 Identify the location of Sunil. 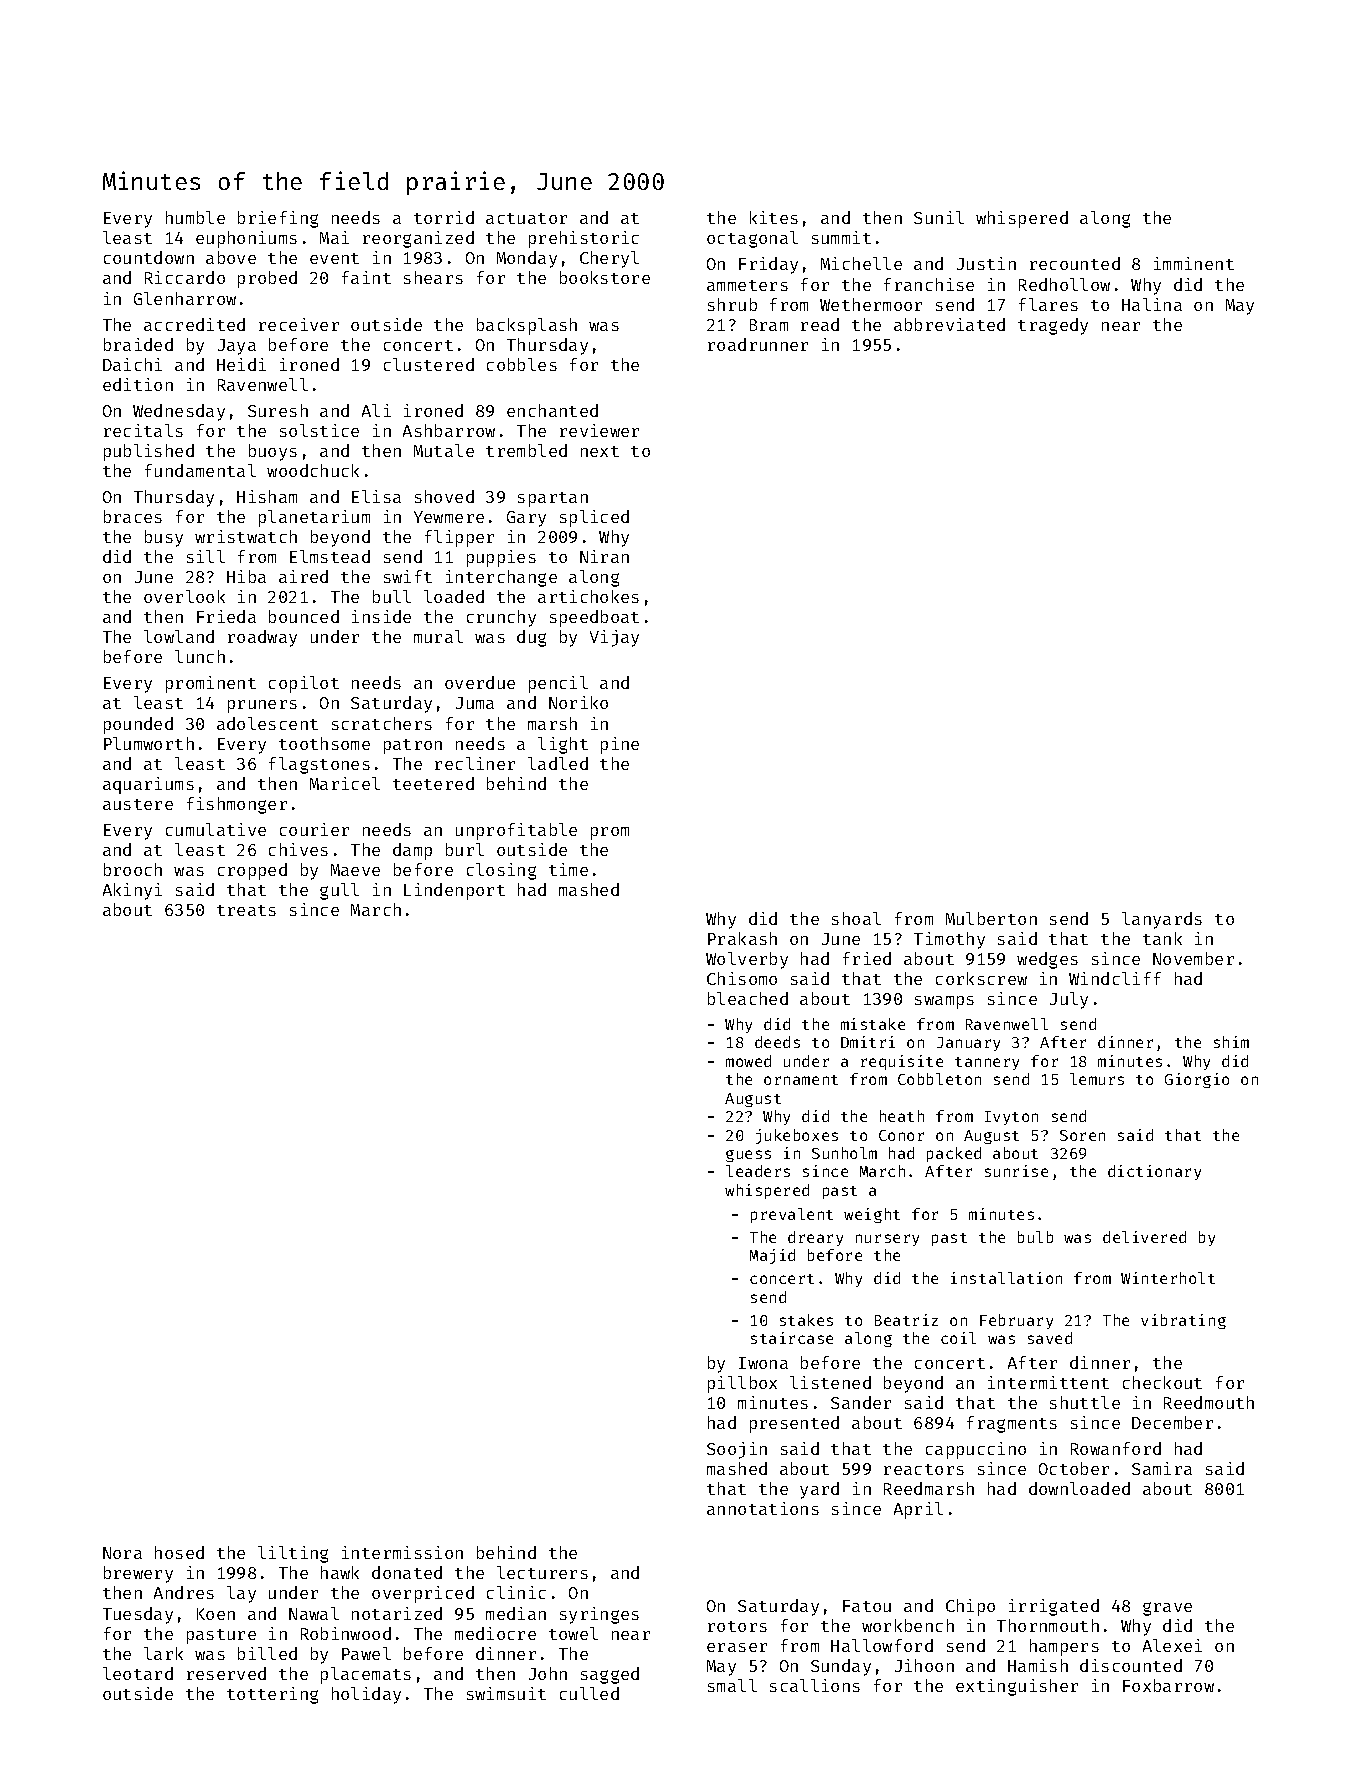
(939, 217).
